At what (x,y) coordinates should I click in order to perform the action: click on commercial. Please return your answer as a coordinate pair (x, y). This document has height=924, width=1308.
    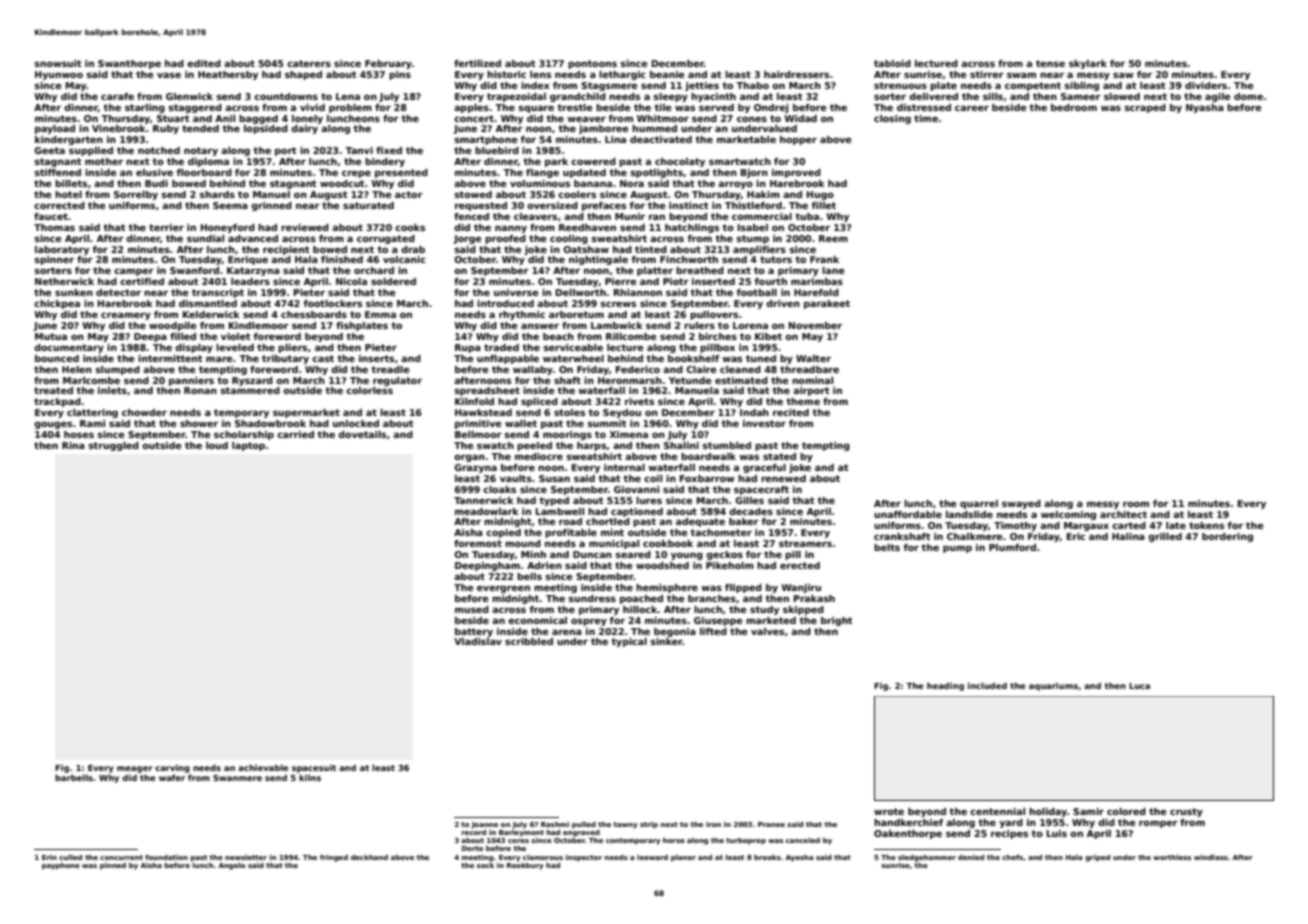
    Looking at the image, I should click on (762, 216).
